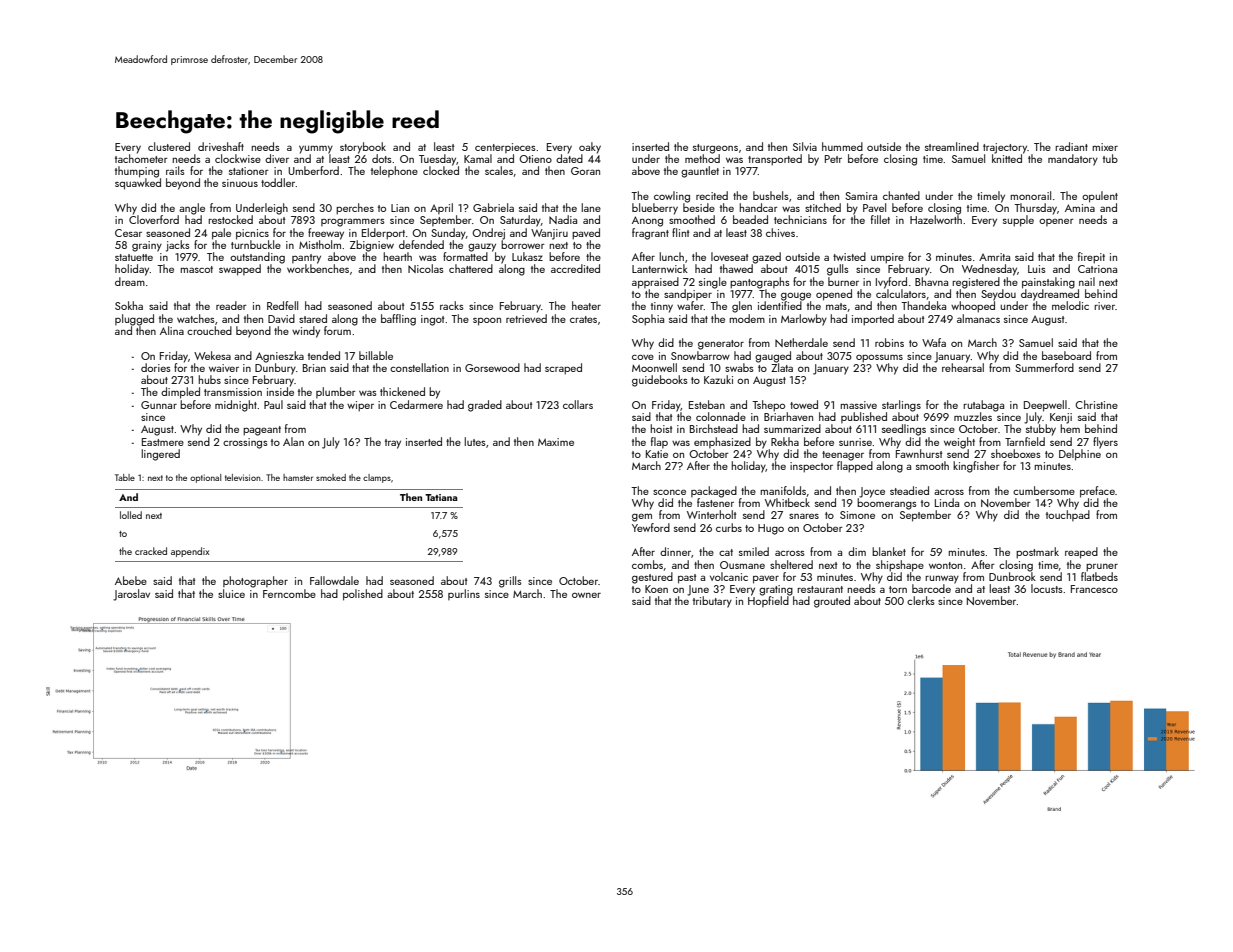  What do you see at coordinates (471, 268) in the page?
I see `chattered` at bounding box center [471, 268].
